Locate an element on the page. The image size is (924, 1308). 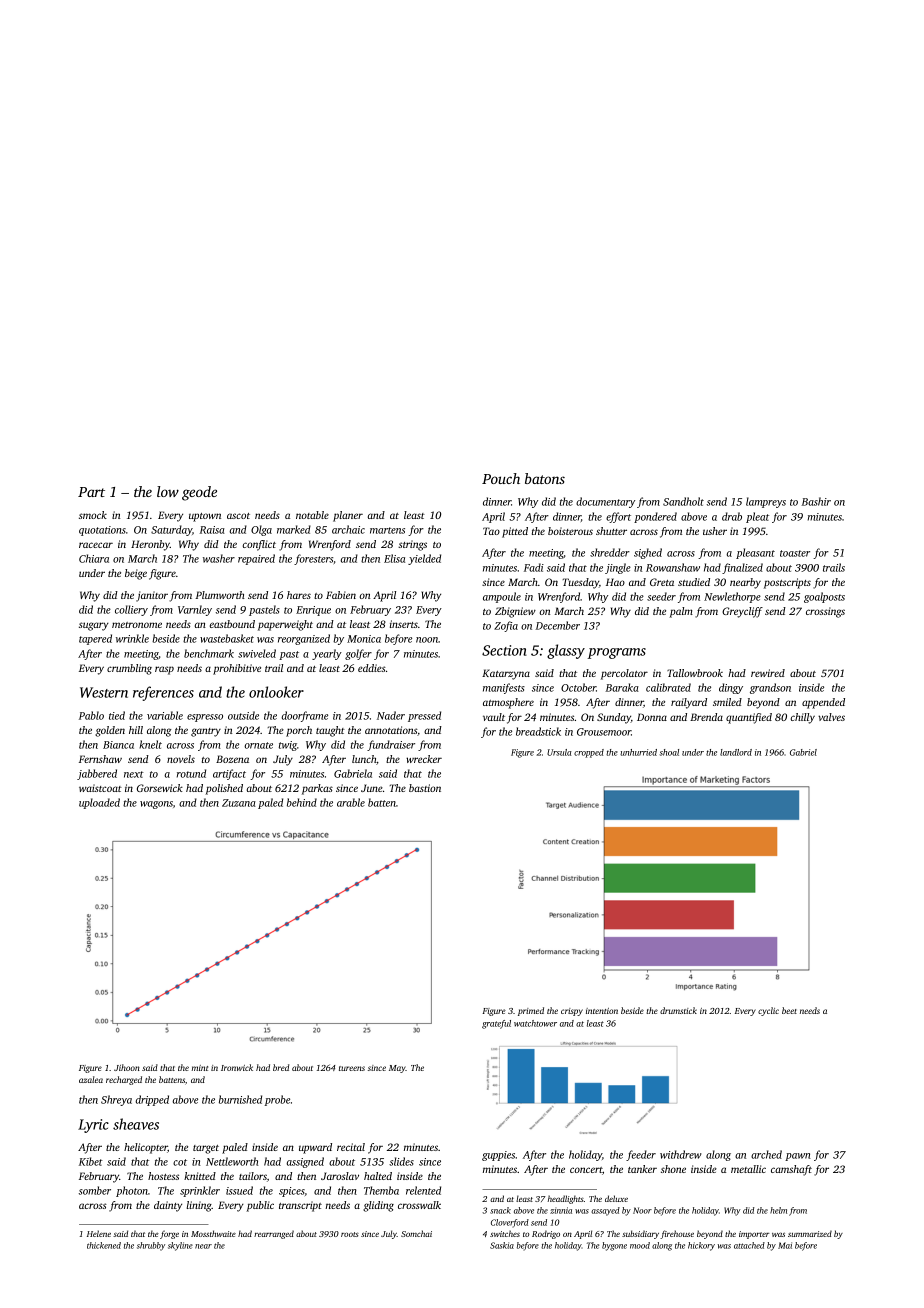
burnished is located at coordinates (240, 1099).
